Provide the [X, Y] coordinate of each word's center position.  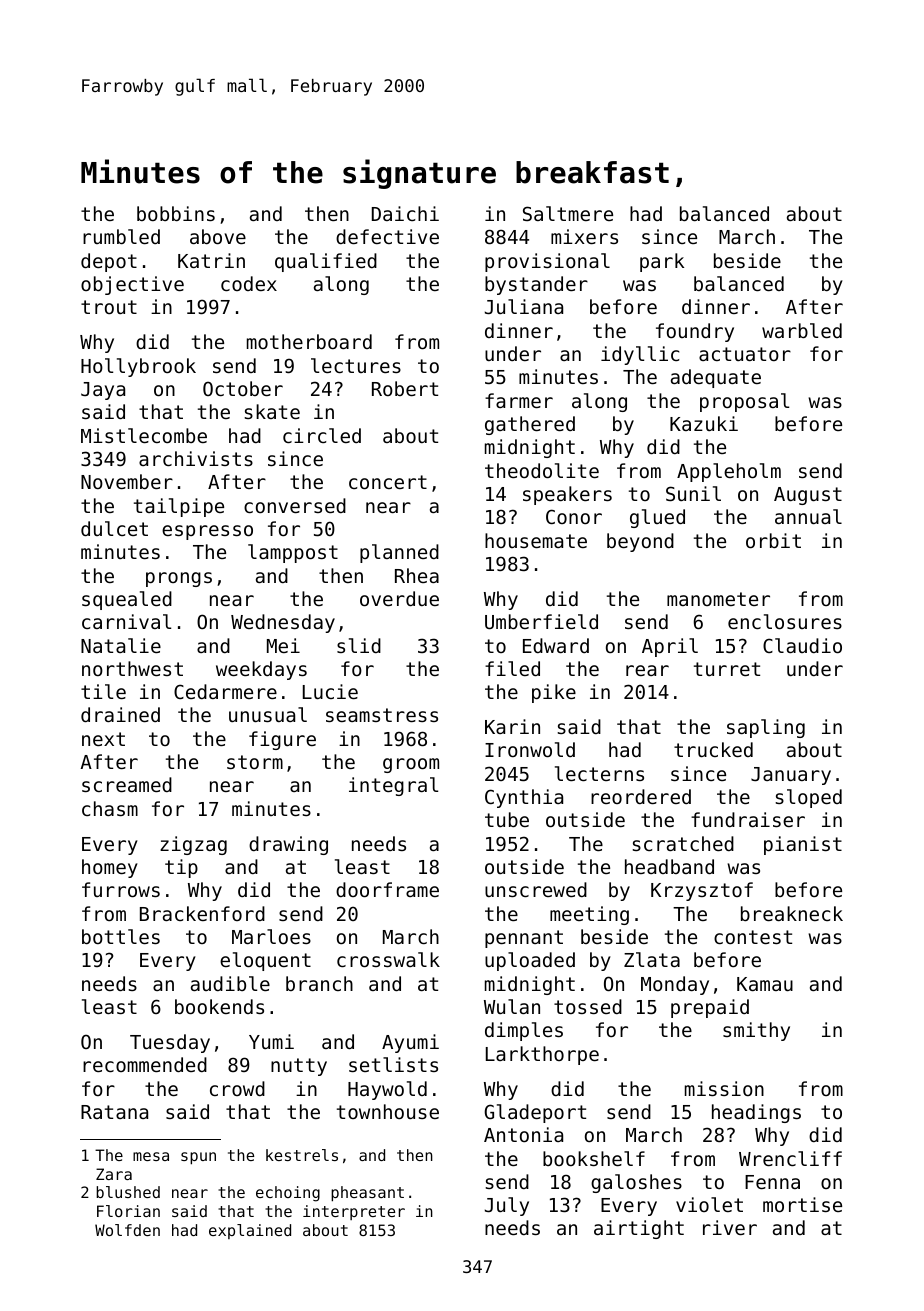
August [808, 496]
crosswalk [388, 959]
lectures [356, 365]
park [662, 262]
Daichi [405, 213]
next [103, 739]
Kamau [765, 984]
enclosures [785, 621]
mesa [151, 1156]
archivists [196, 458]
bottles [121, 936]
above [218, 236]
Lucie [330, 691]
